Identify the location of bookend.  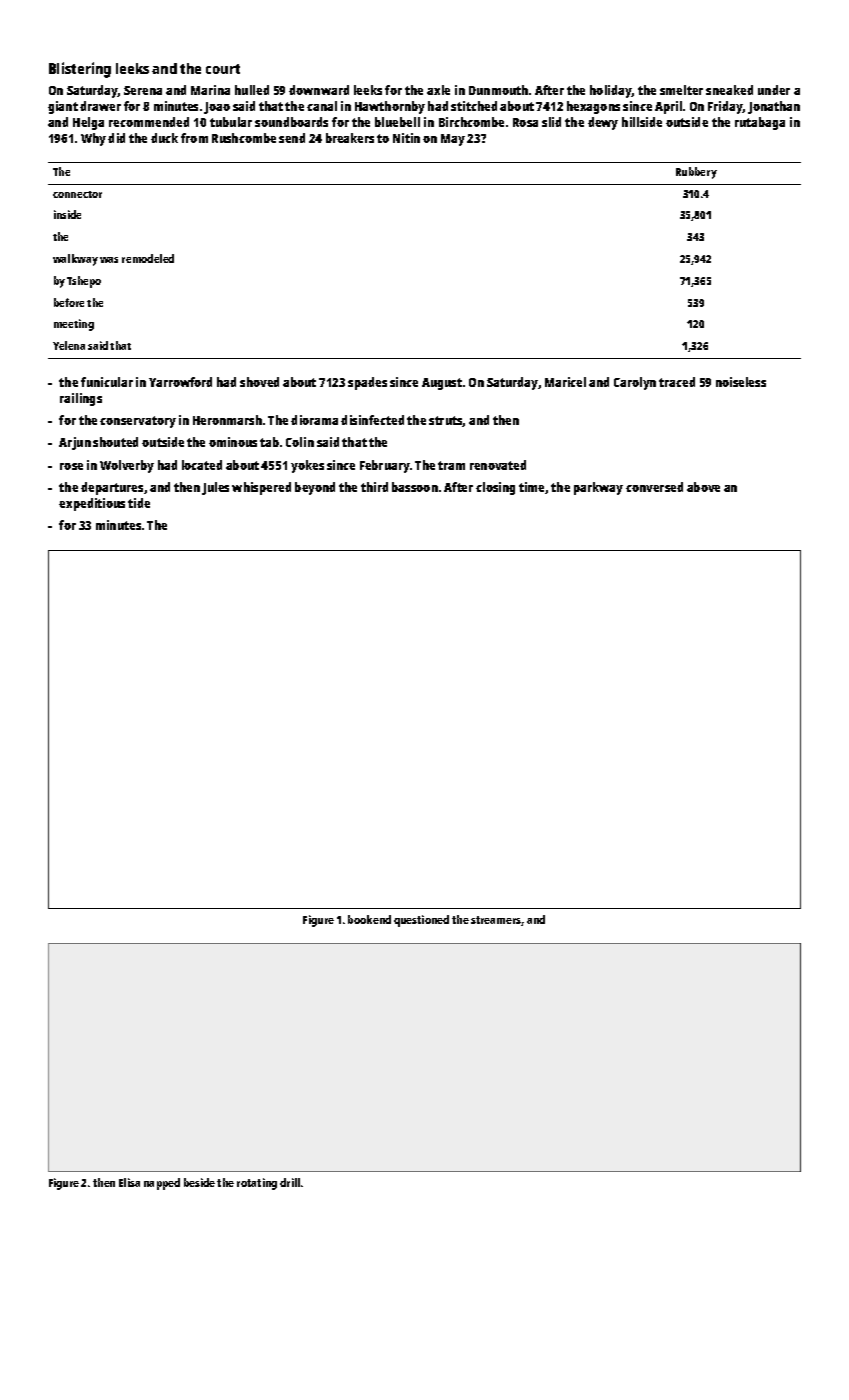
(369, 919).
